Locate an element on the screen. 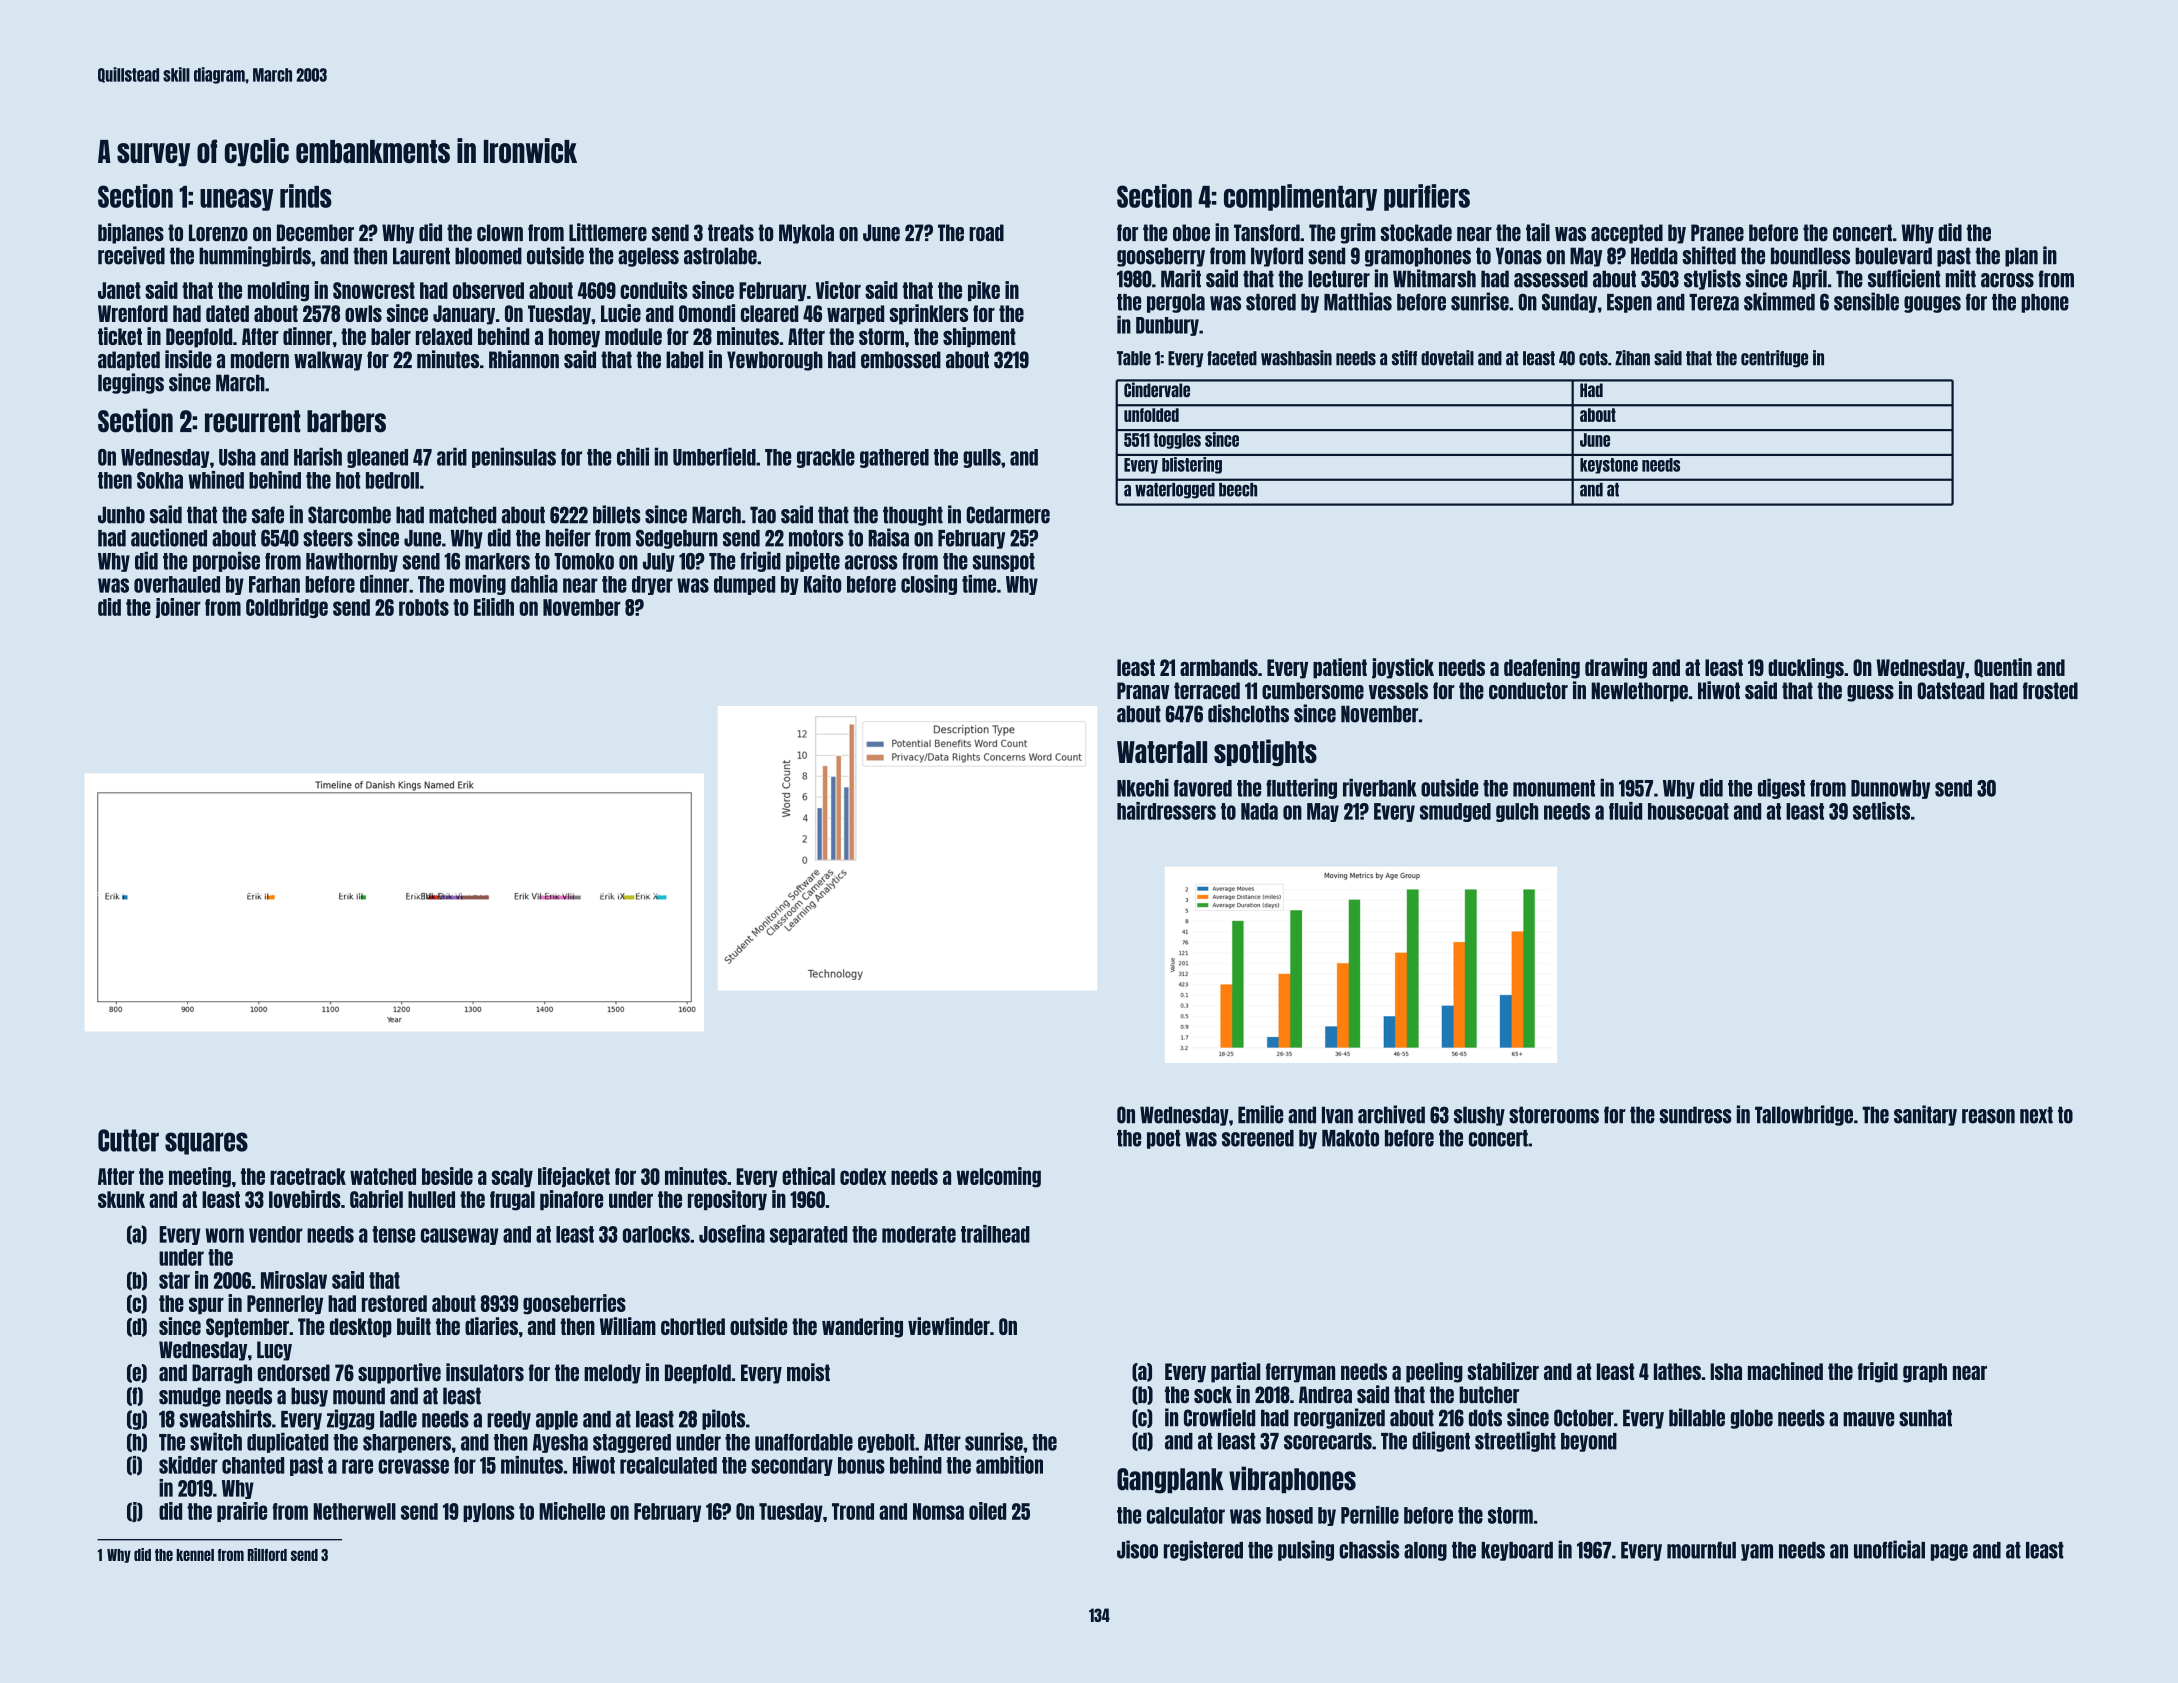  unaffordable is located at coordinates (804, 1442).
